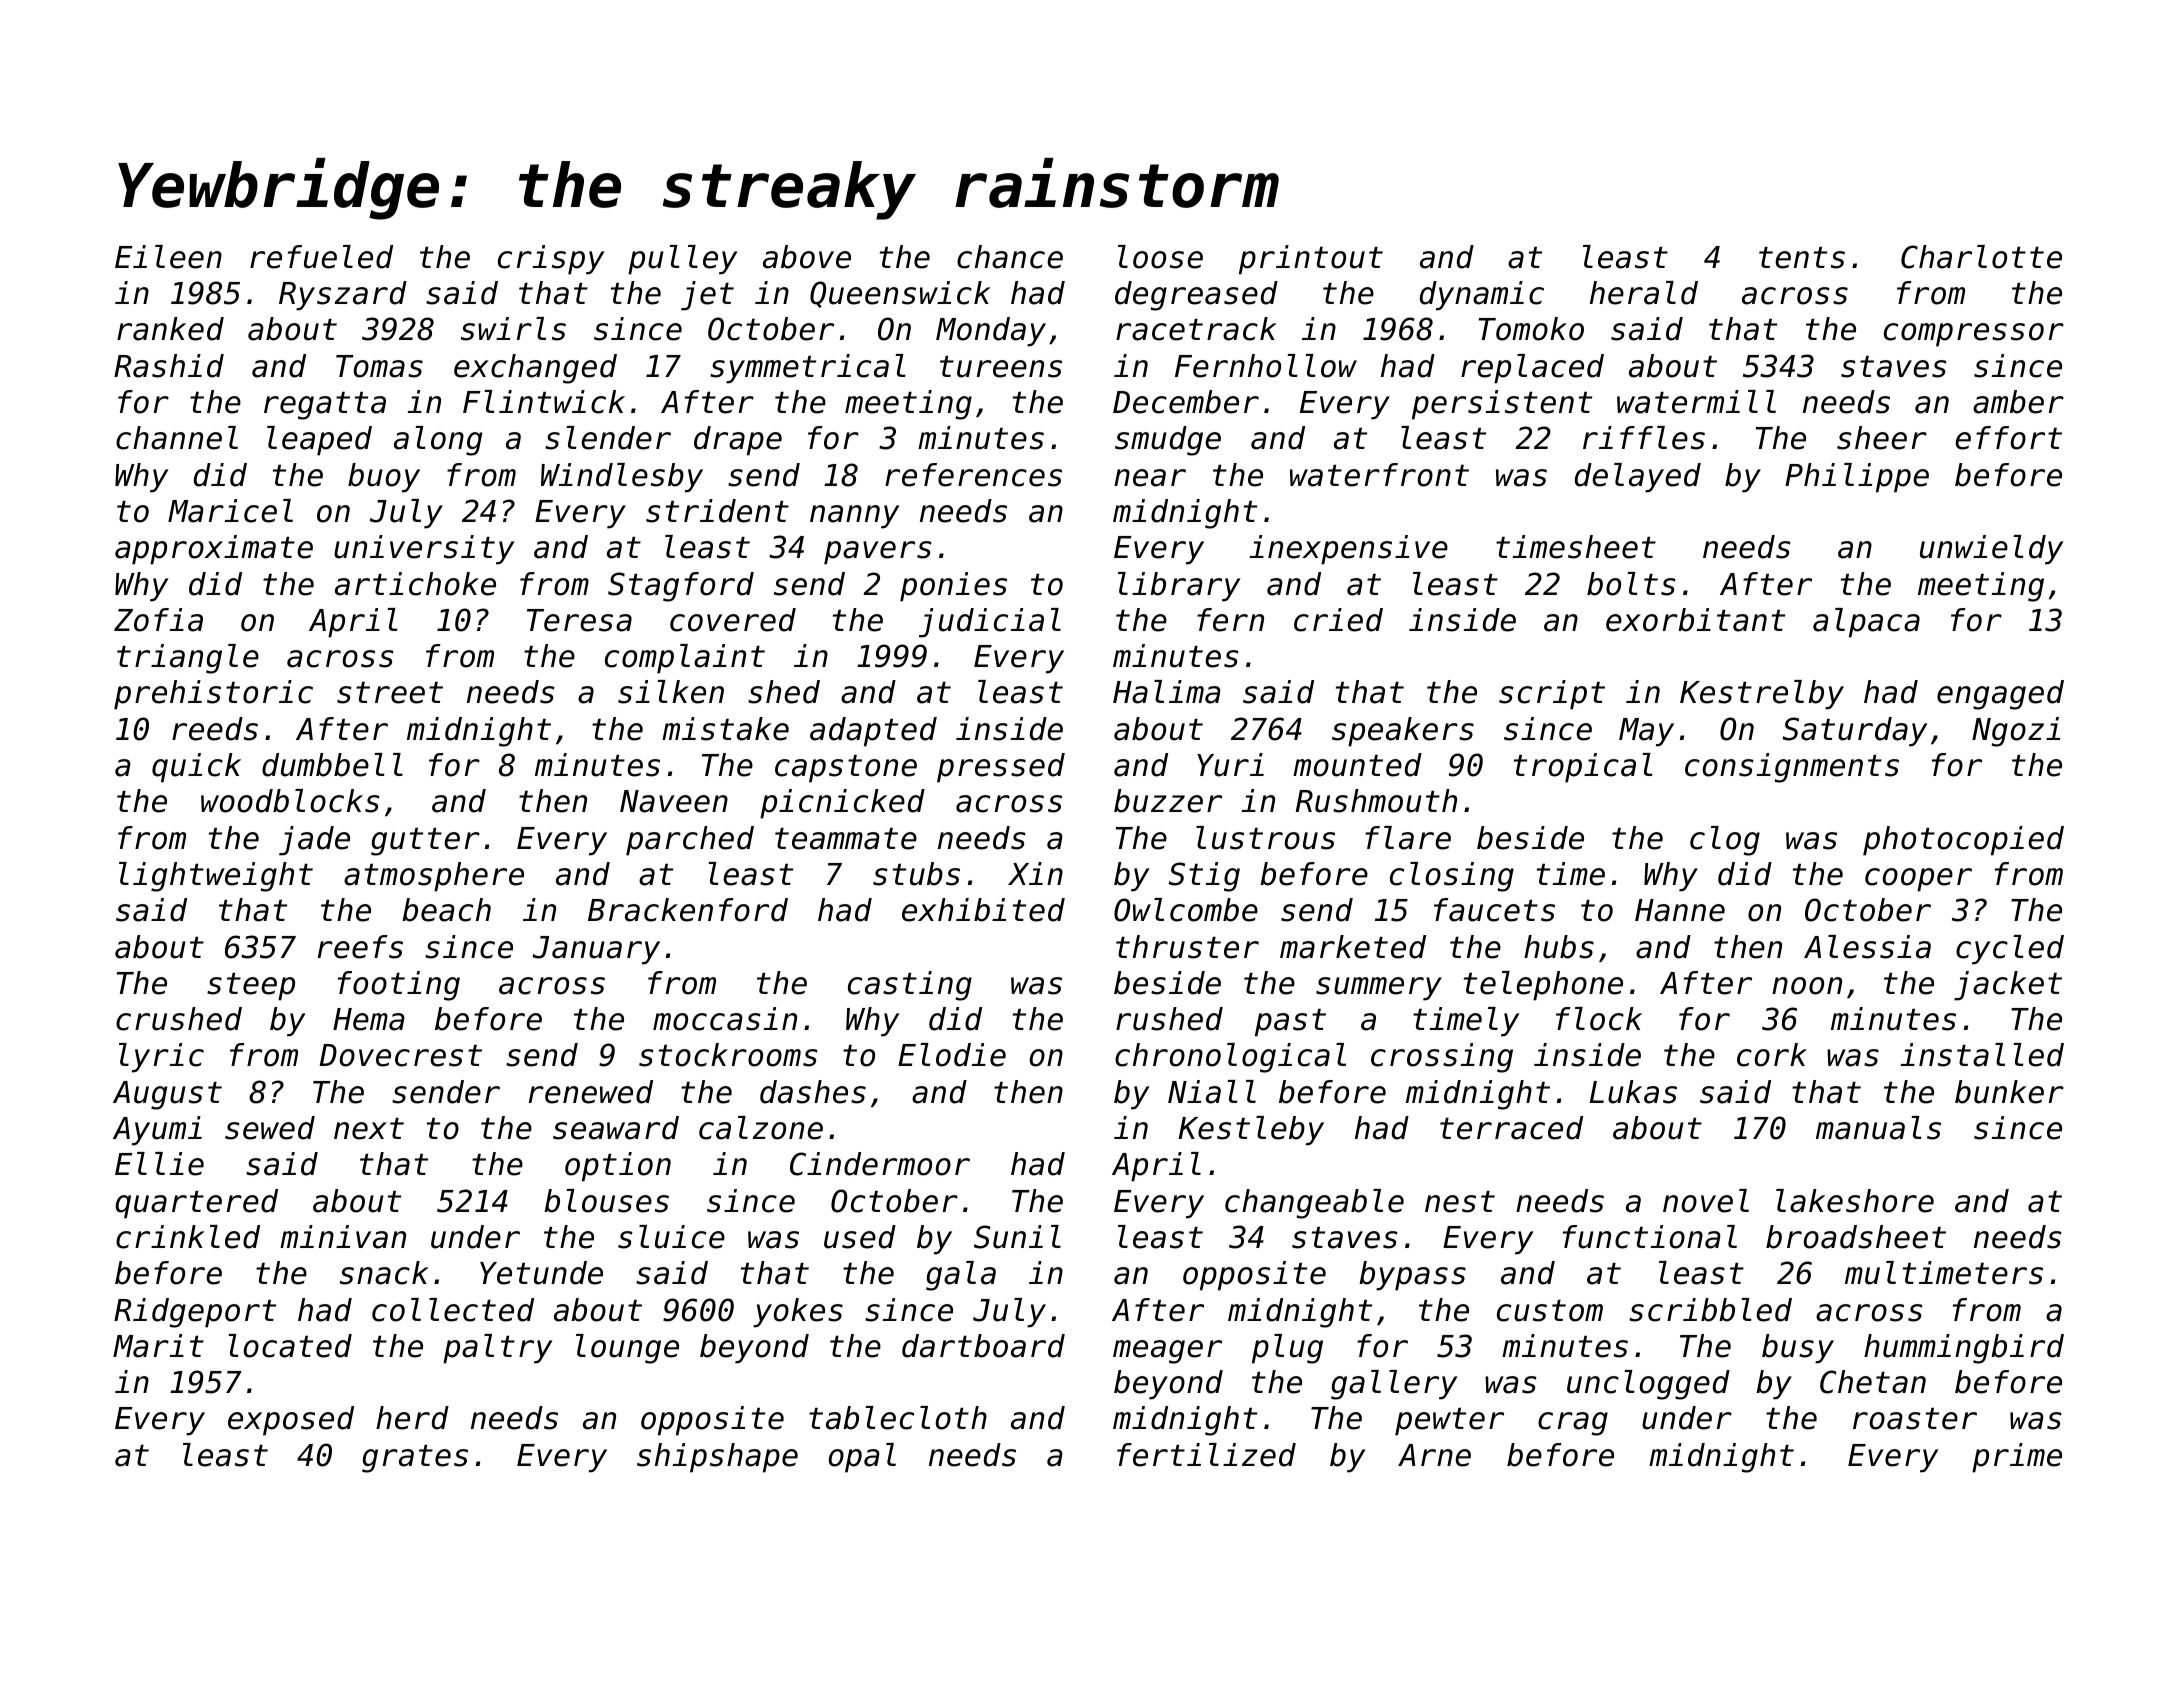  Describe the element at coordinates (807, 257) in the screenshot. I see `above` at that location.
